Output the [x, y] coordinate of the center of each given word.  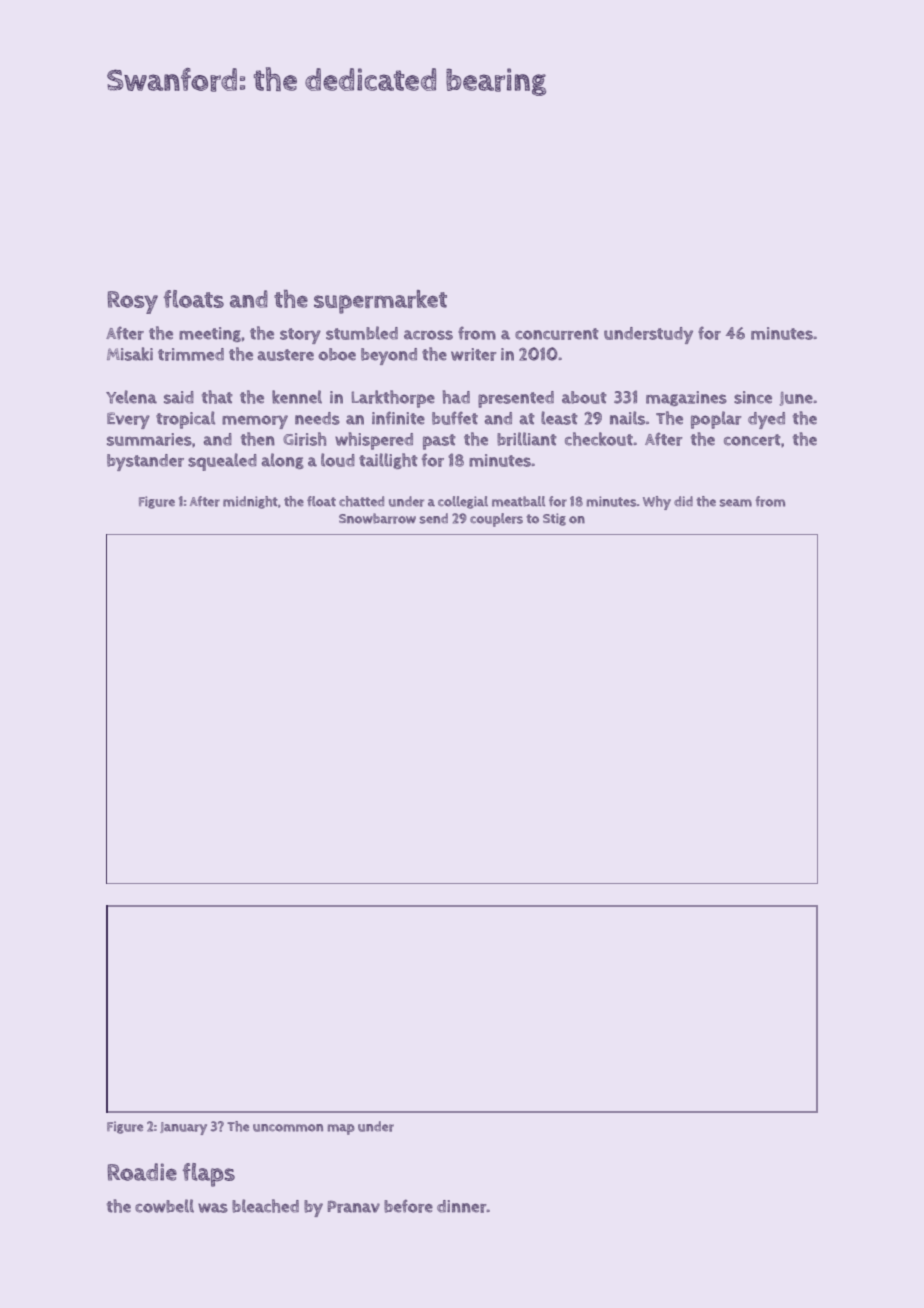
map [341, 1129]
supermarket [380, 302]
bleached [265, 1206]
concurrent [557, 334]
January [183, 1128]
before [408, 1206]
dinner [462, 1206]
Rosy [132, 302]
